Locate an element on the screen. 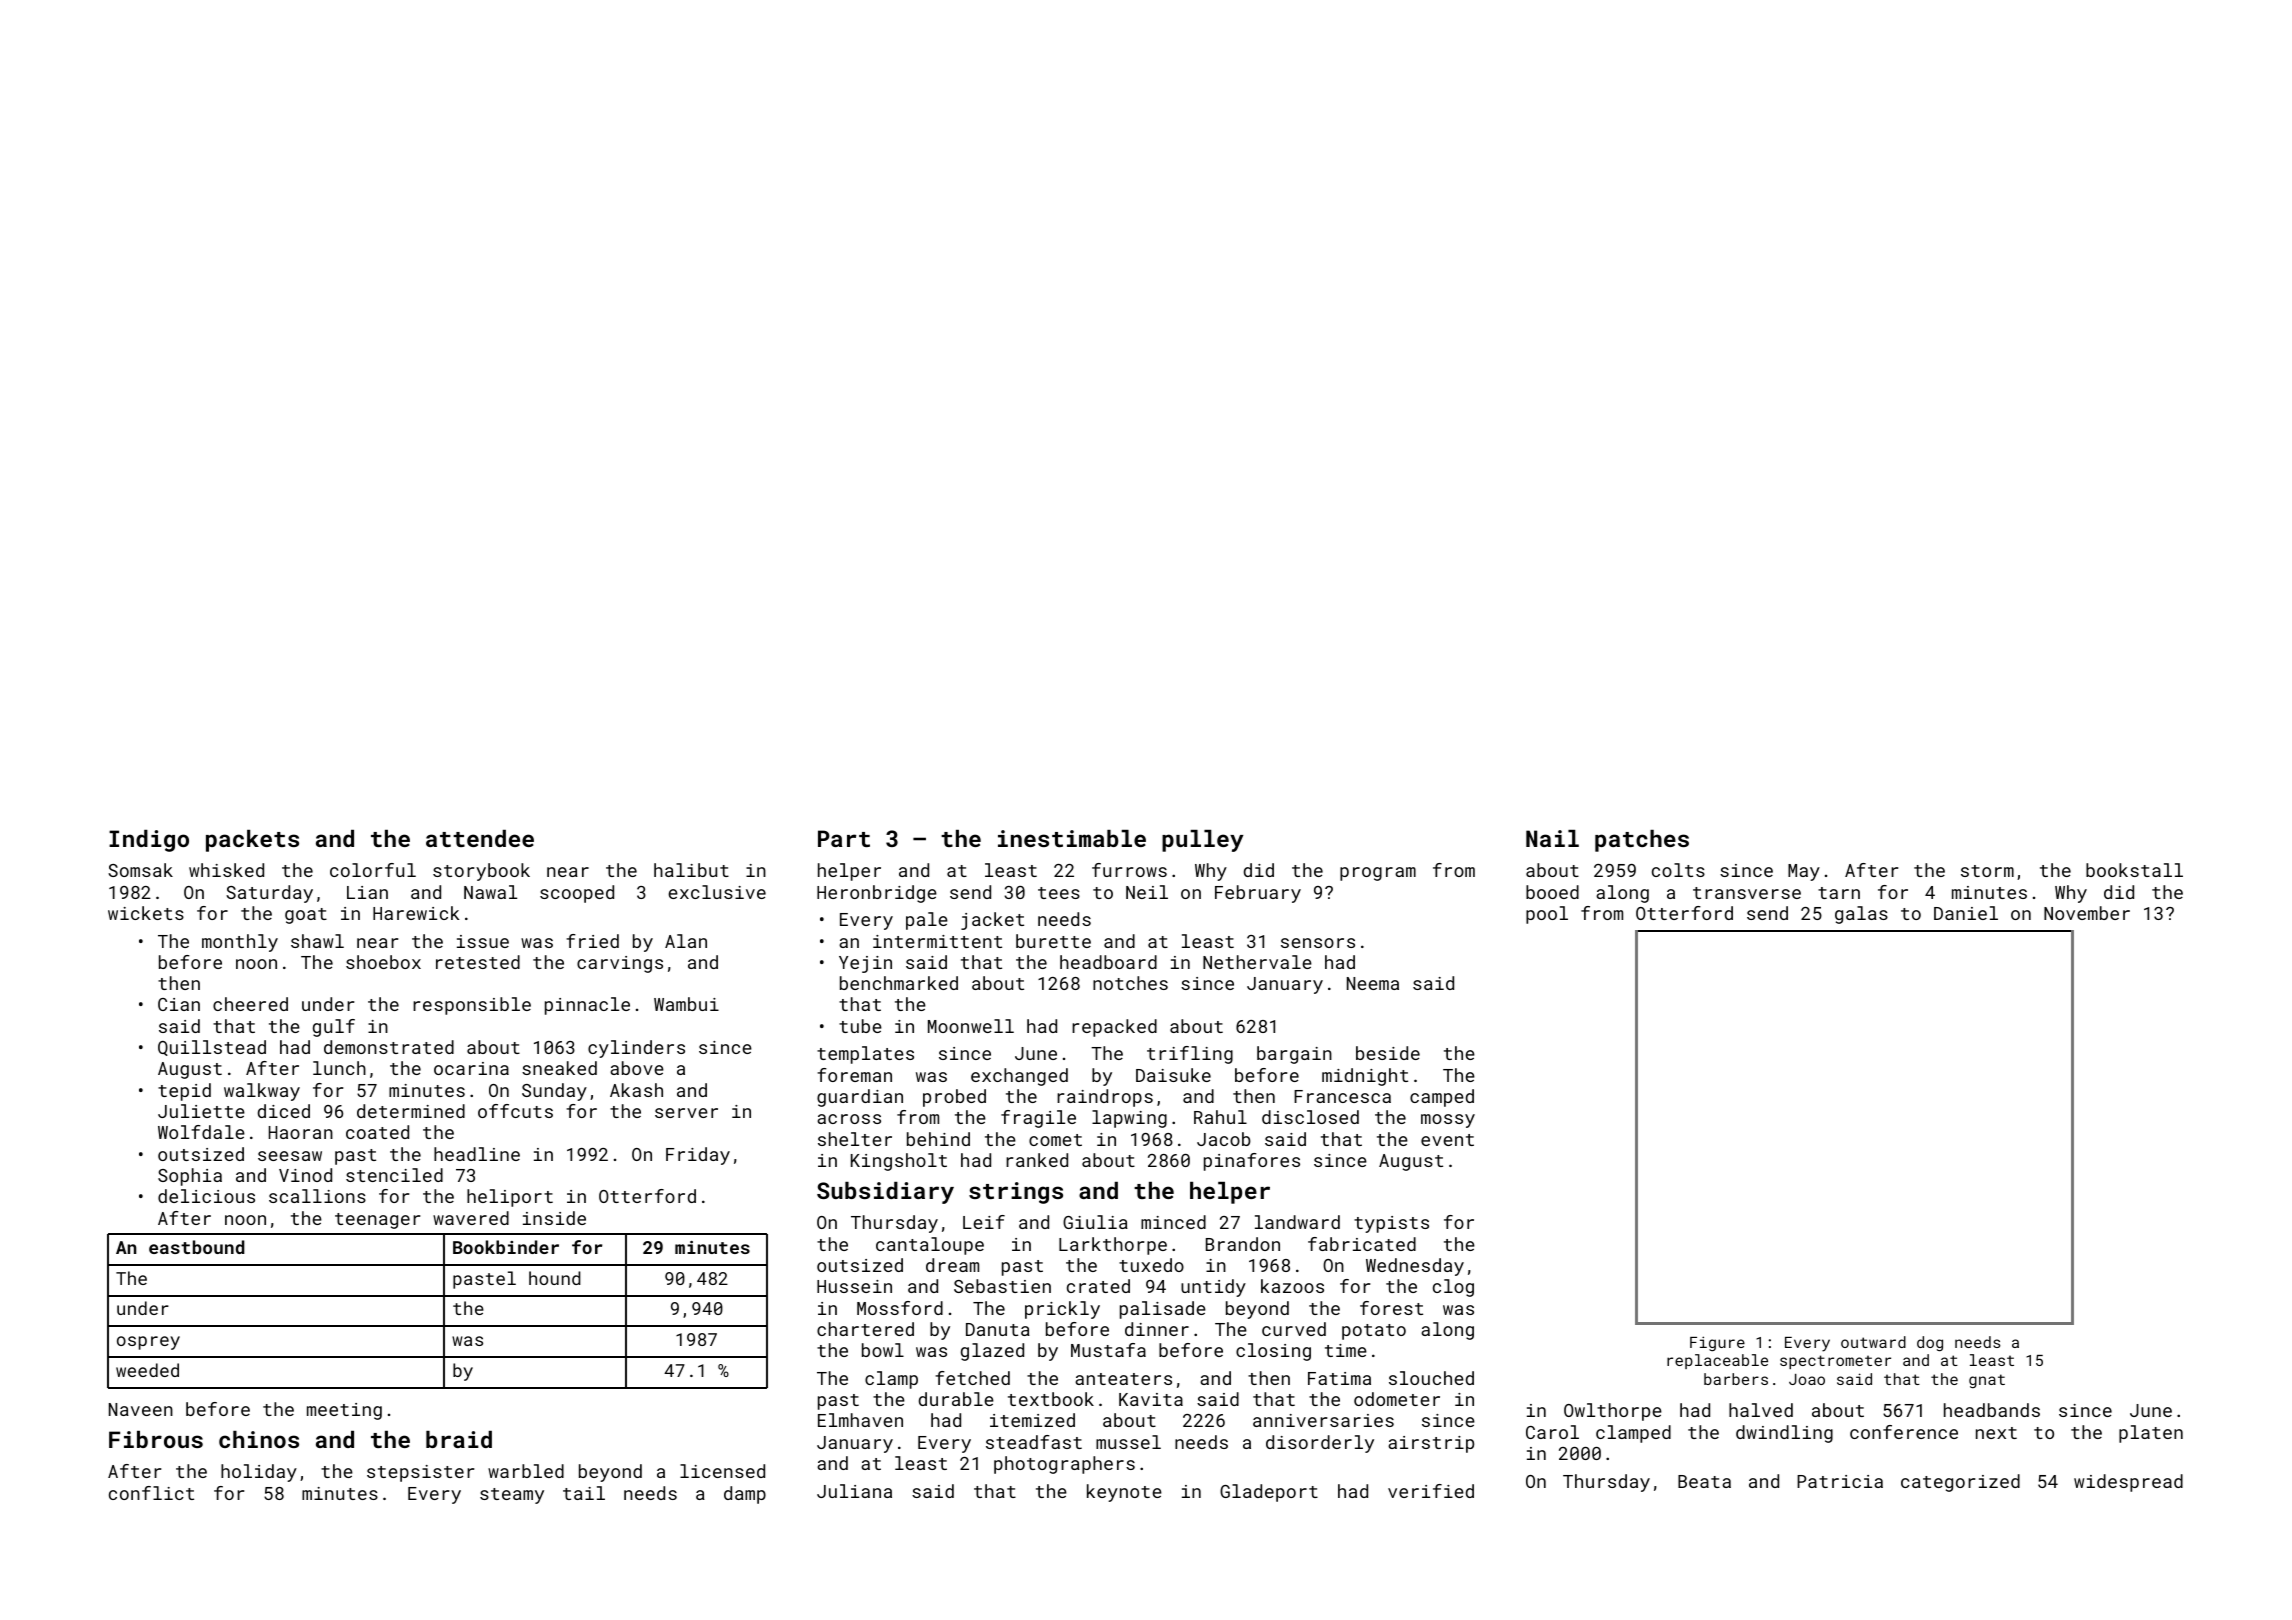 Image resolution: width=2292 pixels, height=1620 pixels. packets is located at coordinates (252, 841).
